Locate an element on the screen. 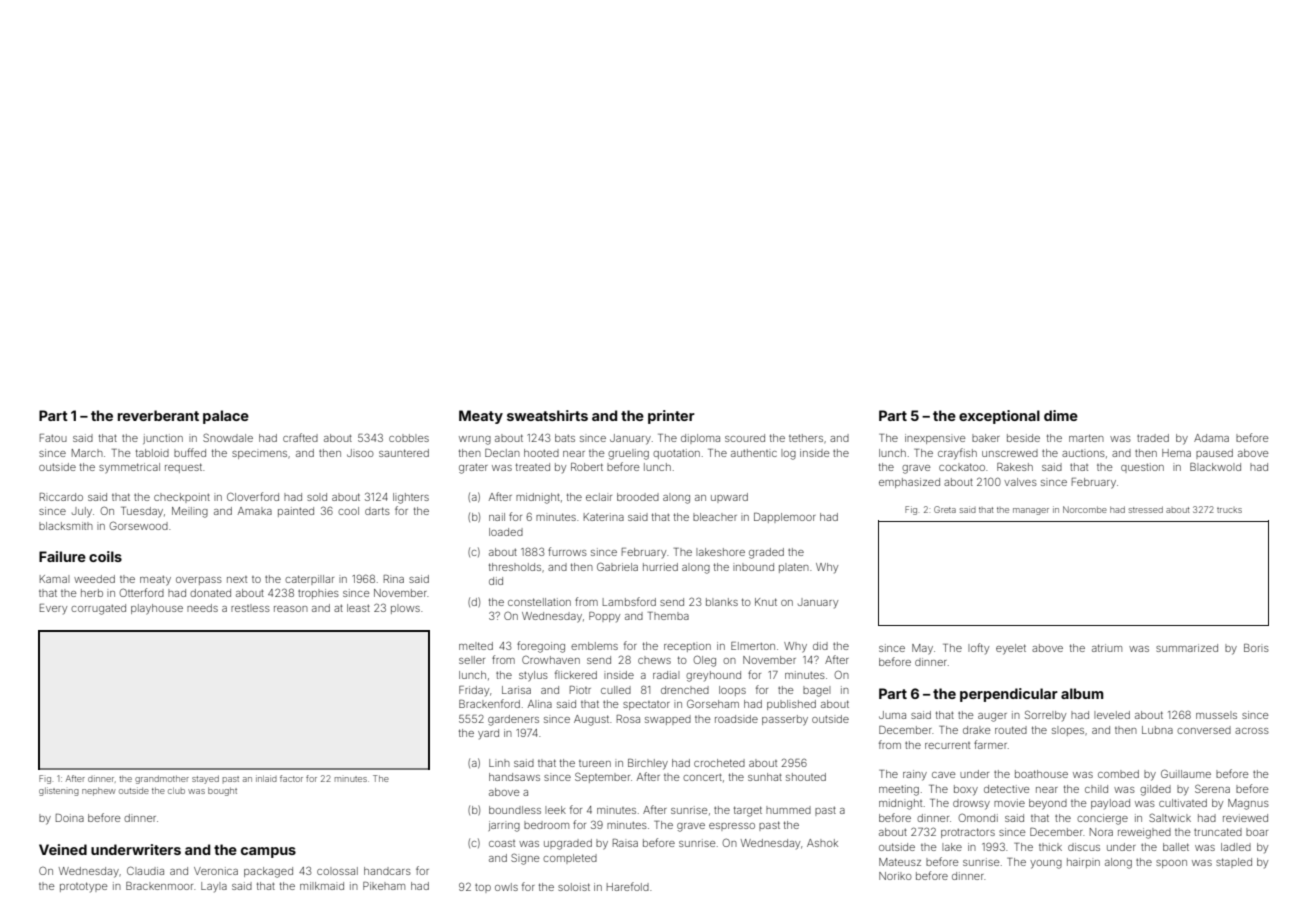 Image resolution: width=1308 pixels, height=924 pixels. perpendicular is located at coordinates (1009, 695).
